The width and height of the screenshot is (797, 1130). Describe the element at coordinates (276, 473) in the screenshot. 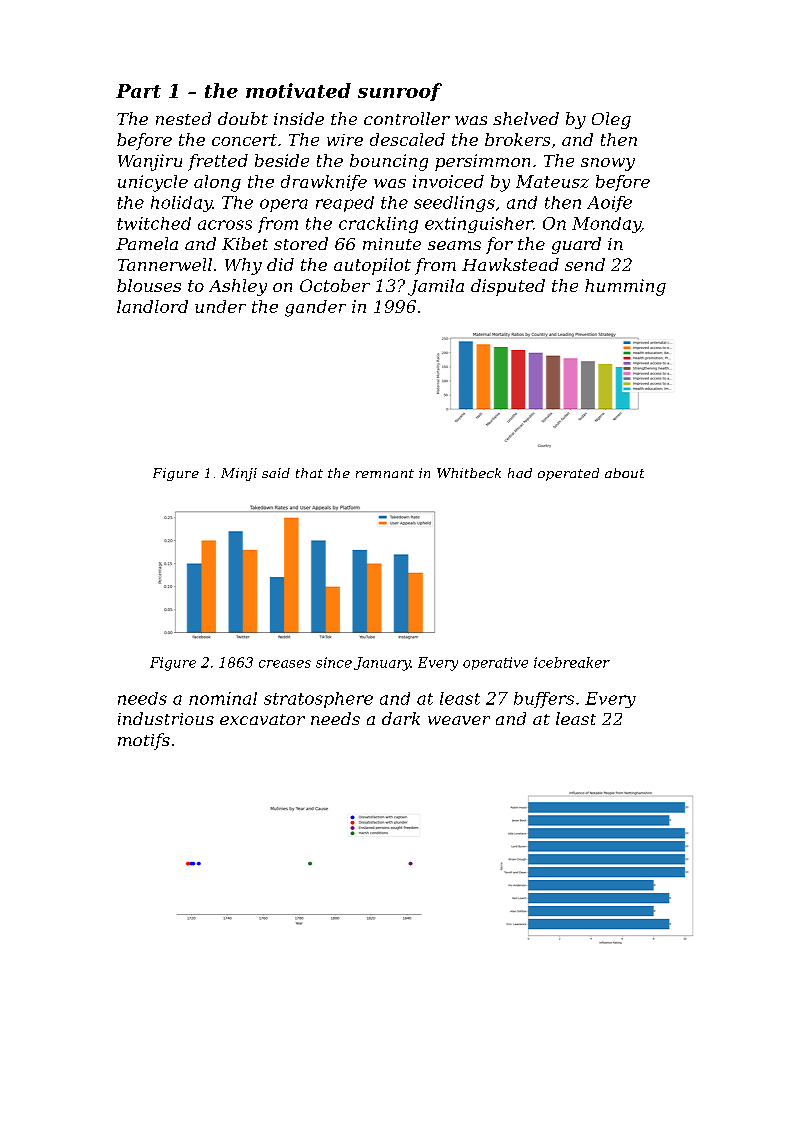

I see `said` at that location.
